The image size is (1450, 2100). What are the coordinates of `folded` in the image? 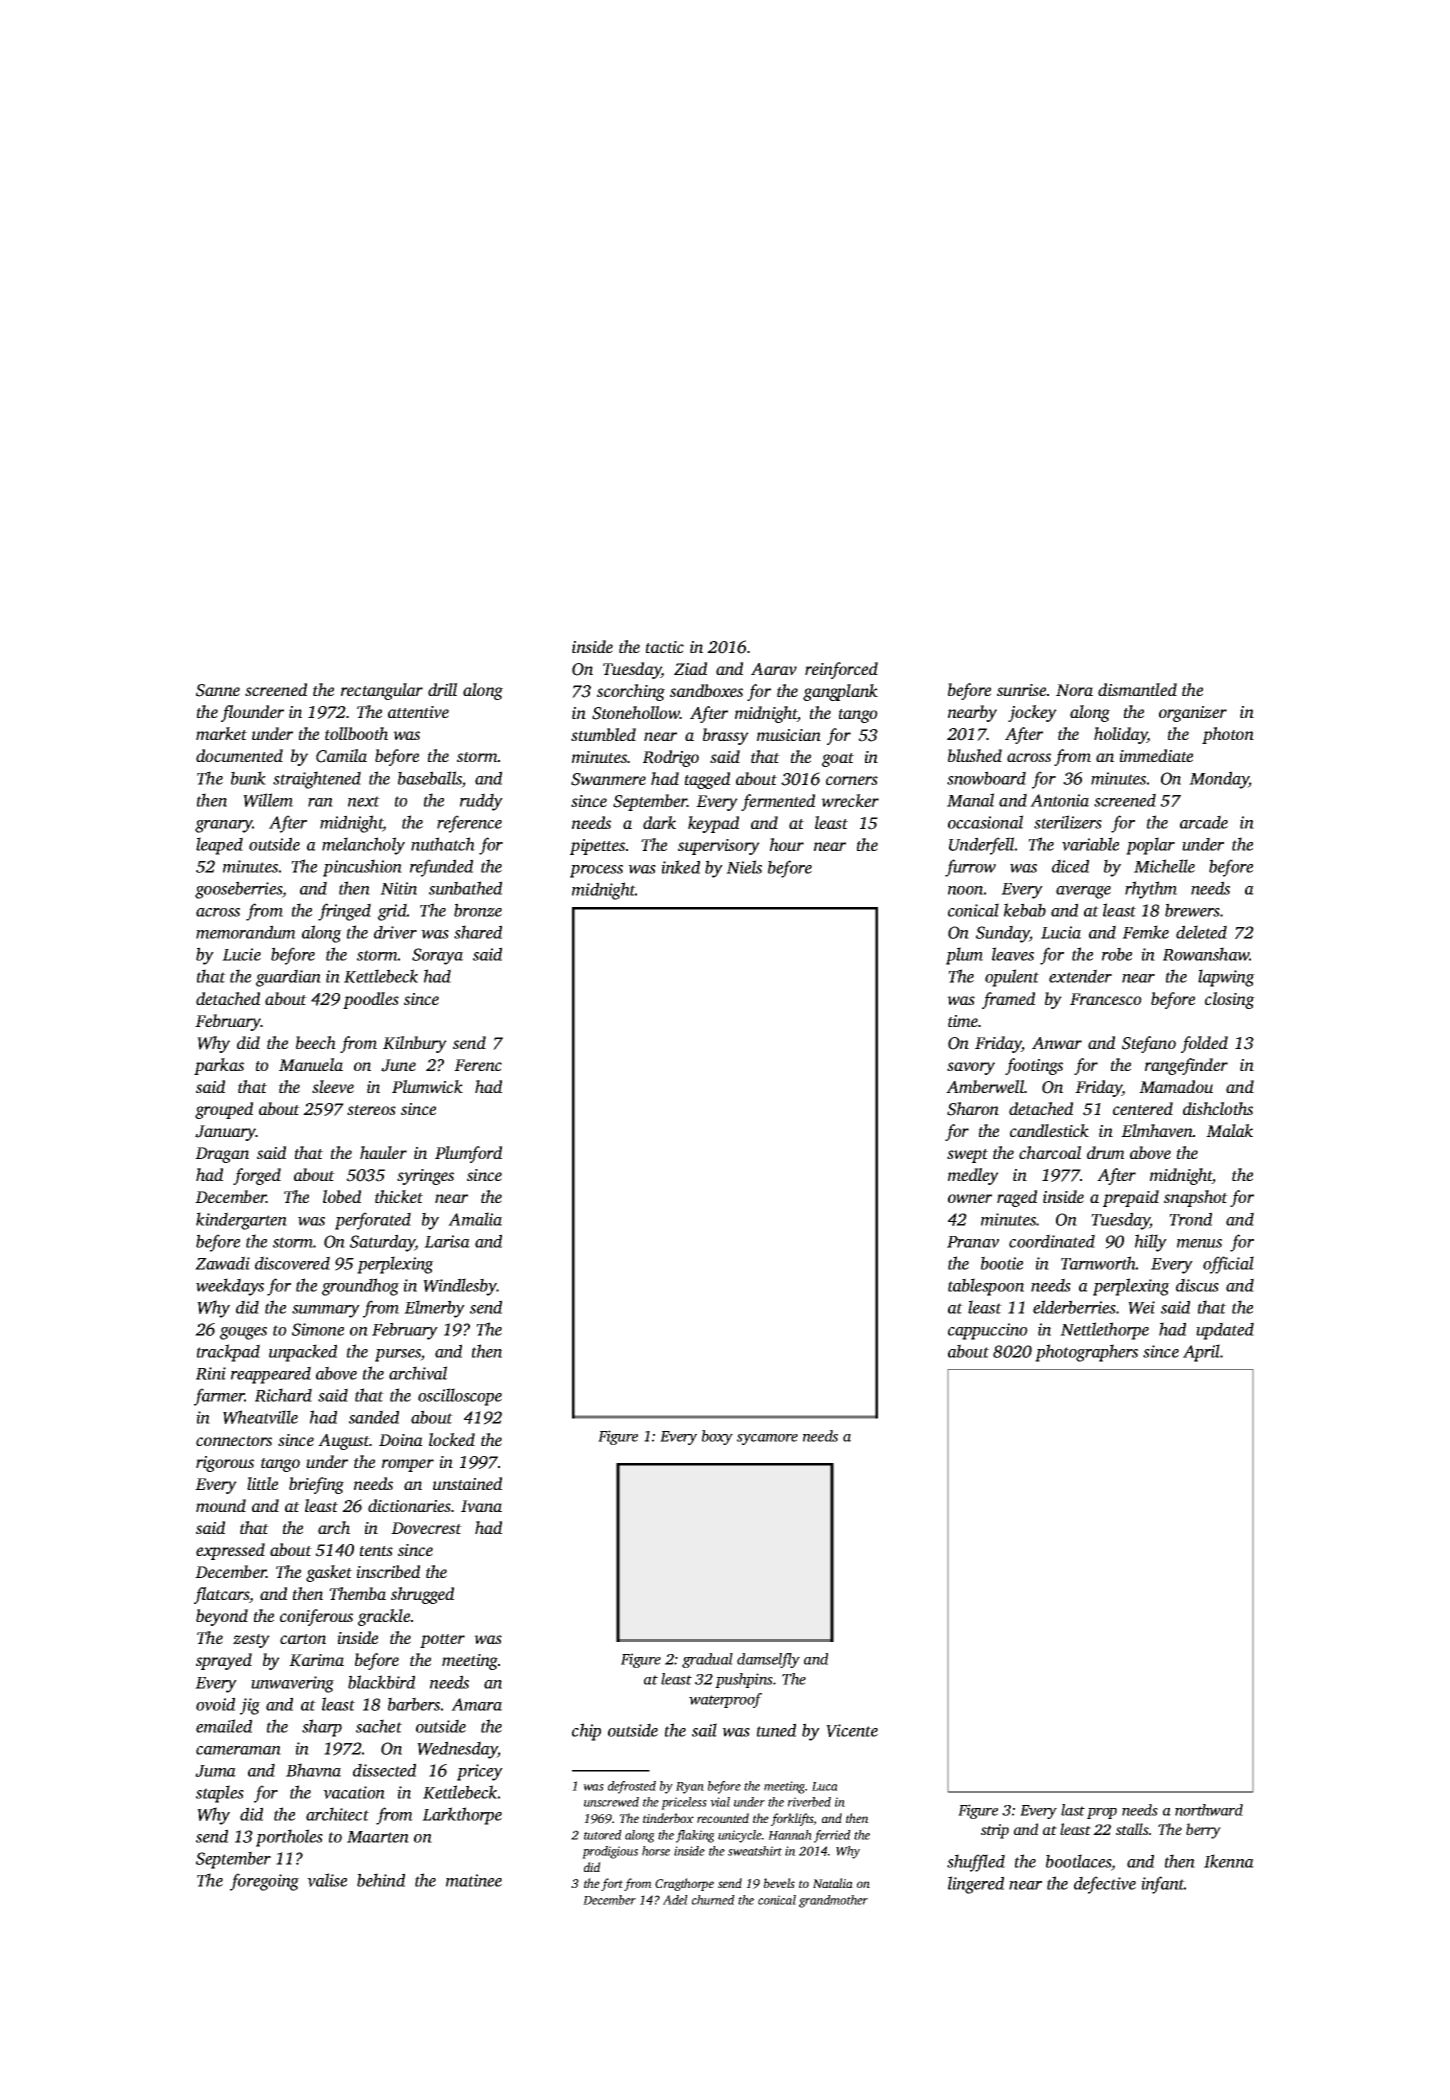 It's located at (1204, 1044).
